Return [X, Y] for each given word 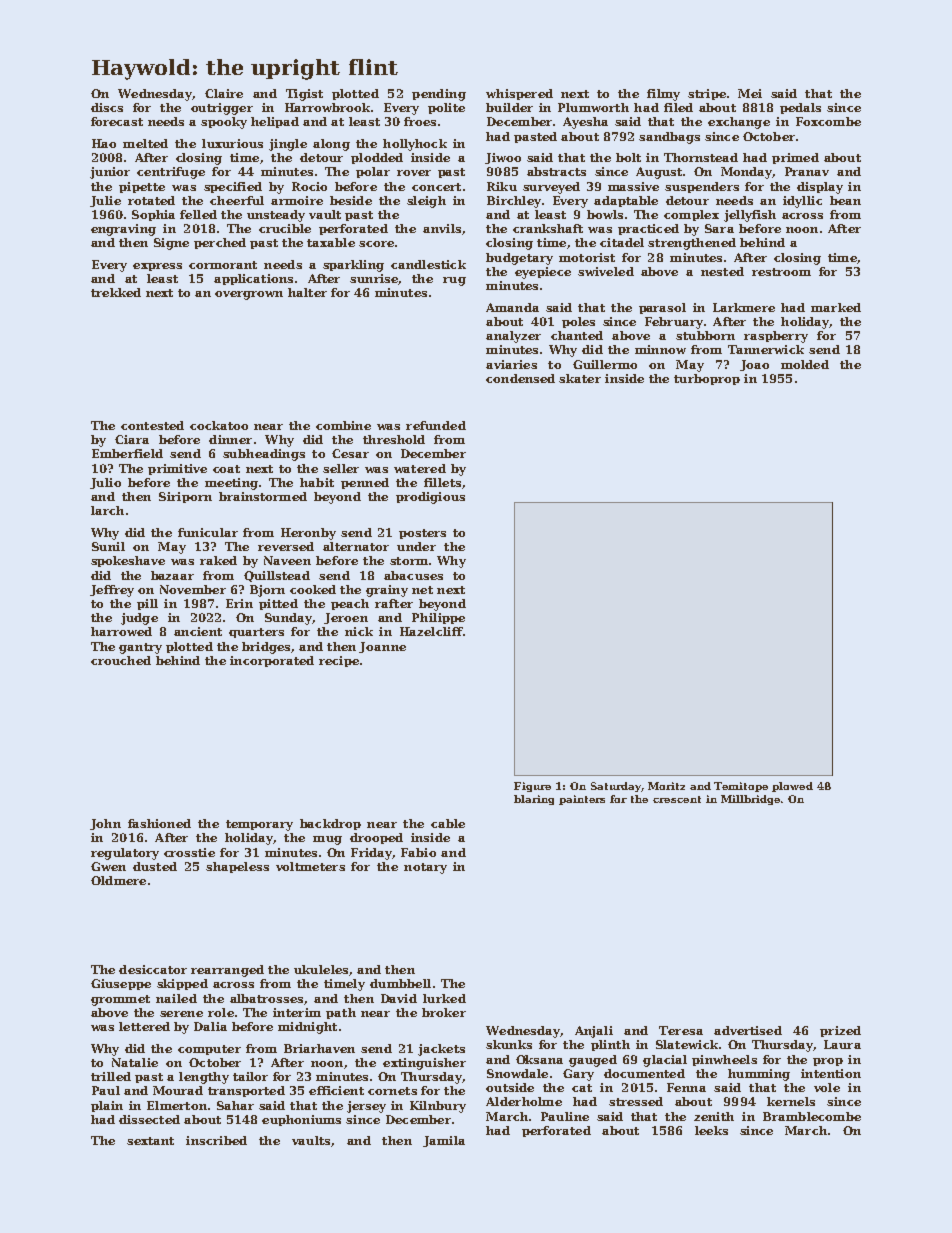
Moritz [666, 786]
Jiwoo [503, 158]
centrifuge [171, 173]
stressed [636, 1101]
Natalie [135, 1062]
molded [805, 364]
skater [580, 378]
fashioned [159, 823]
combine [343, 425]
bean [845, 200]
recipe [339, 661]
